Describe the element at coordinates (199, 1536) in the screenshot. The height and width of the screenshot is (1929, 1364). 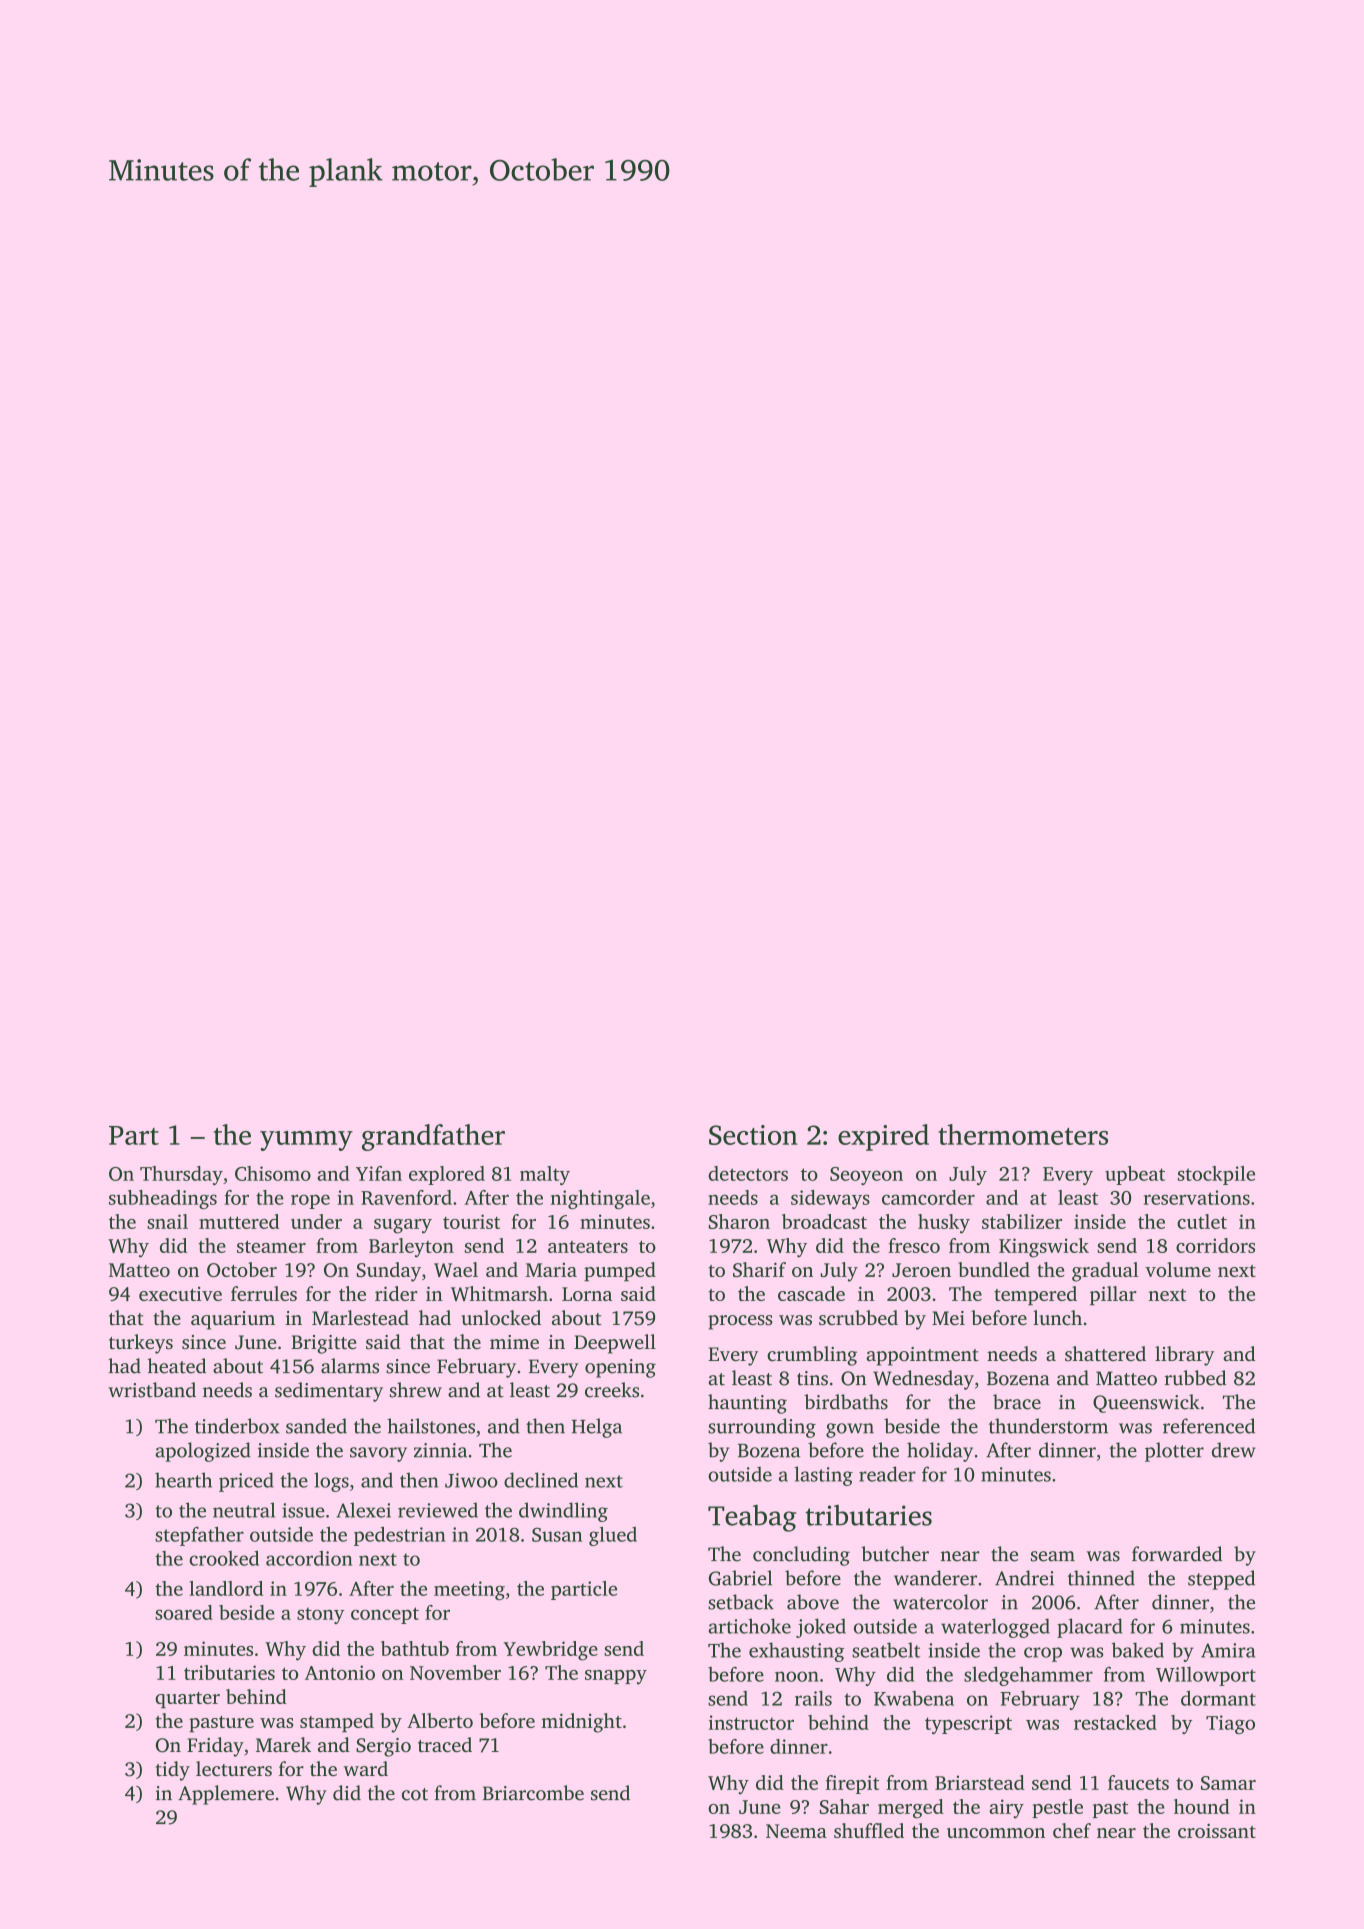
I see `stepfather` at that location.
